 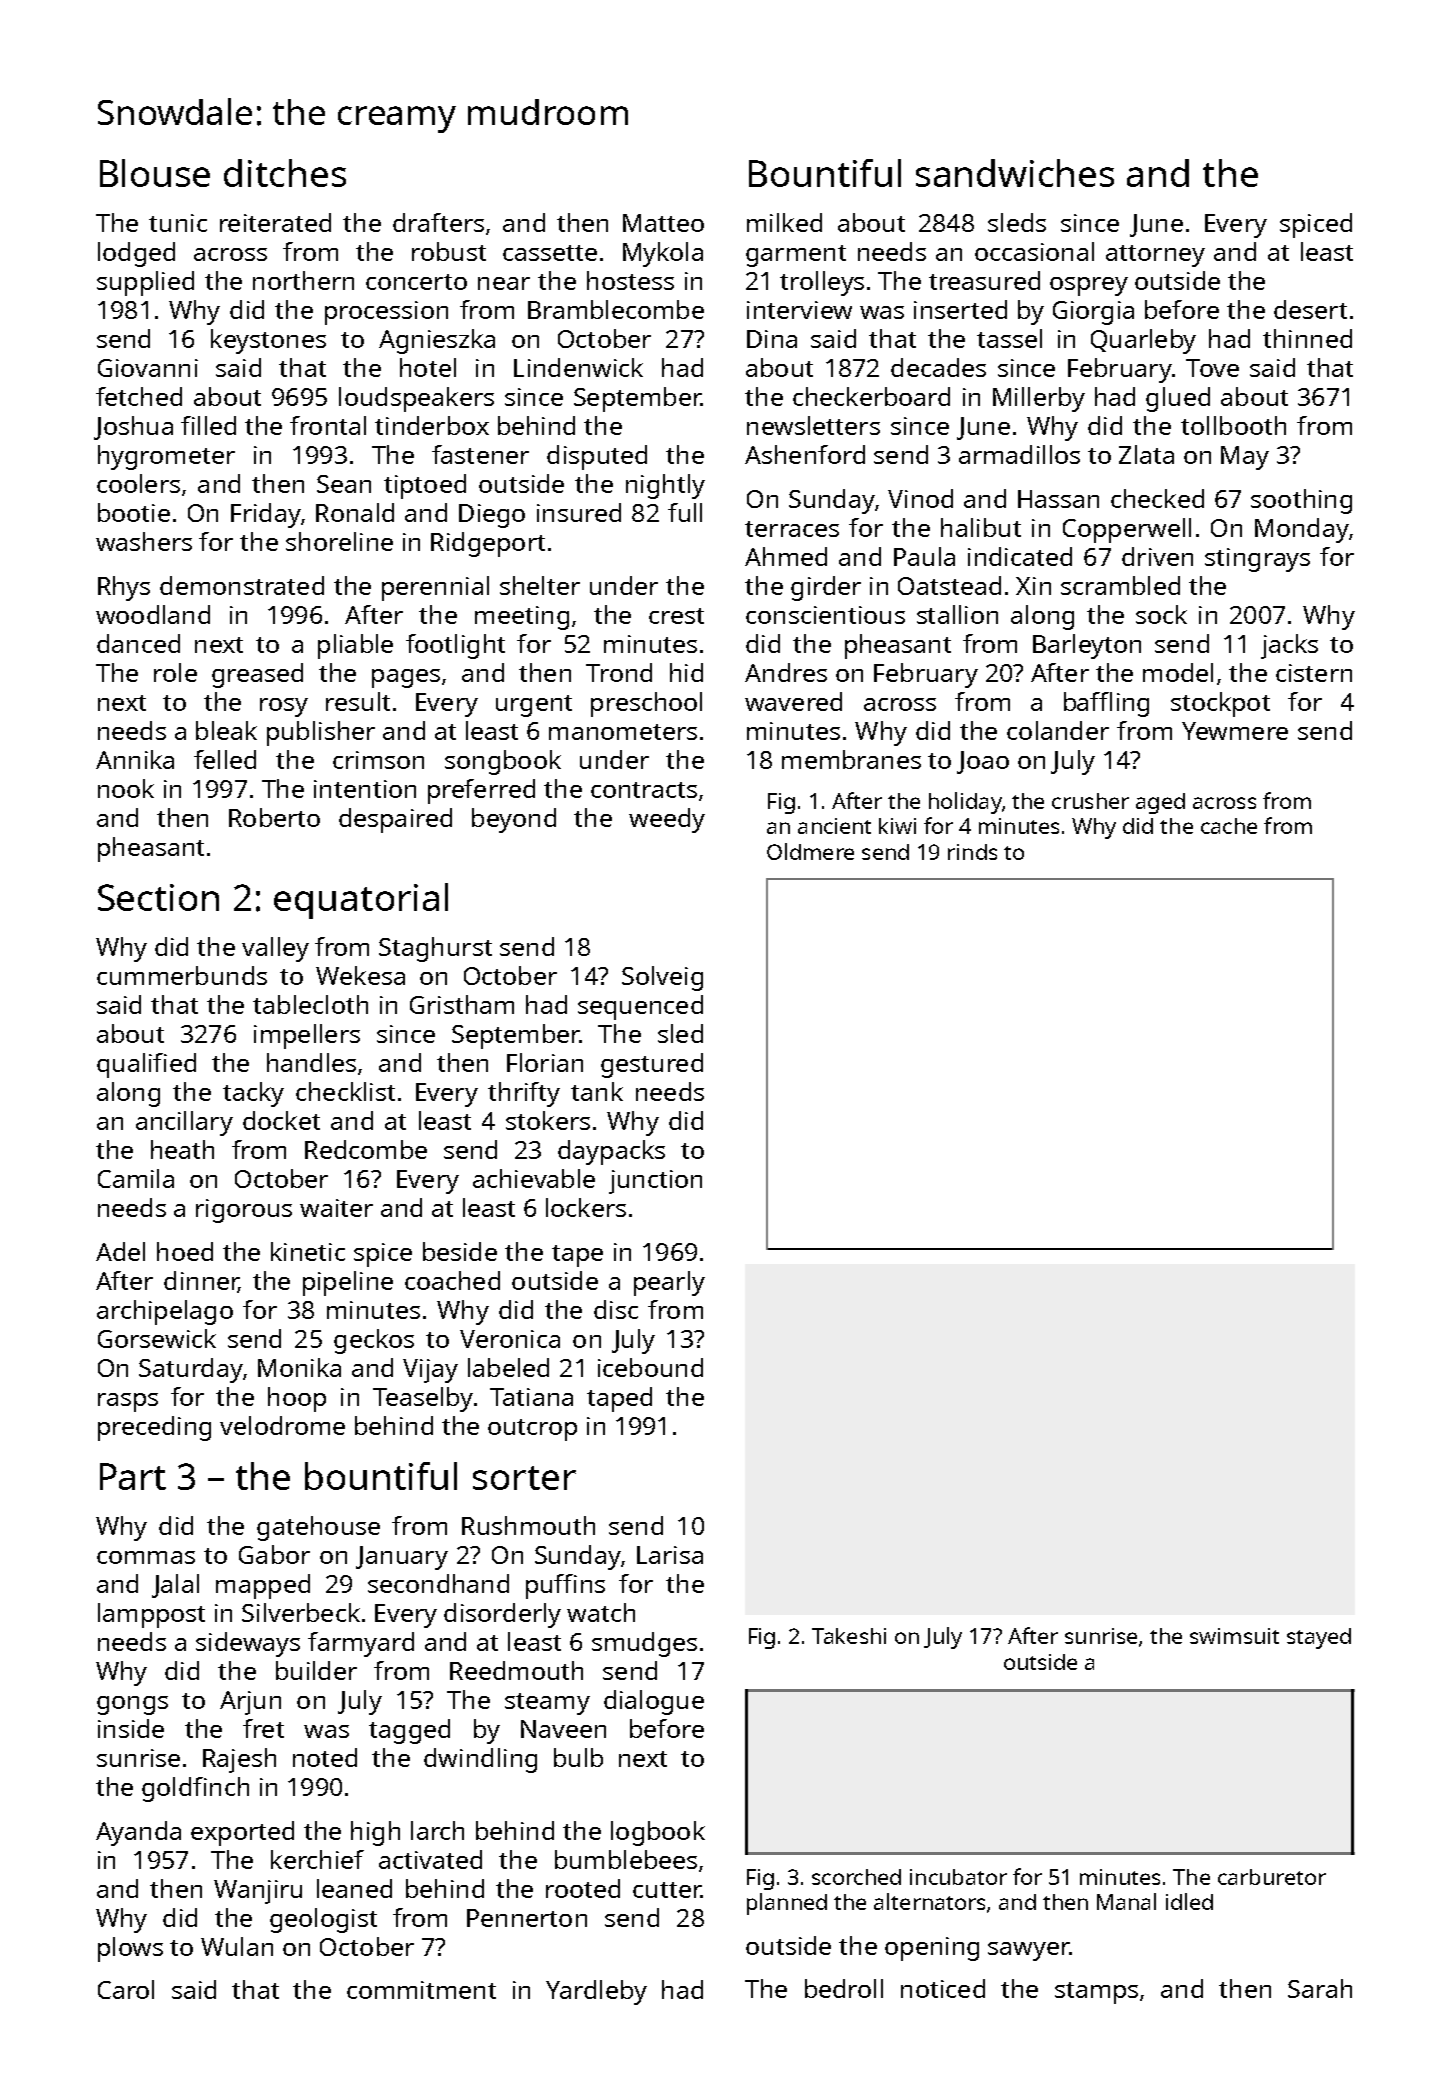 What do you see at coordinates (1319, 1638) in the page?
I see `stayed` at bounding box center [1319, 1638].
